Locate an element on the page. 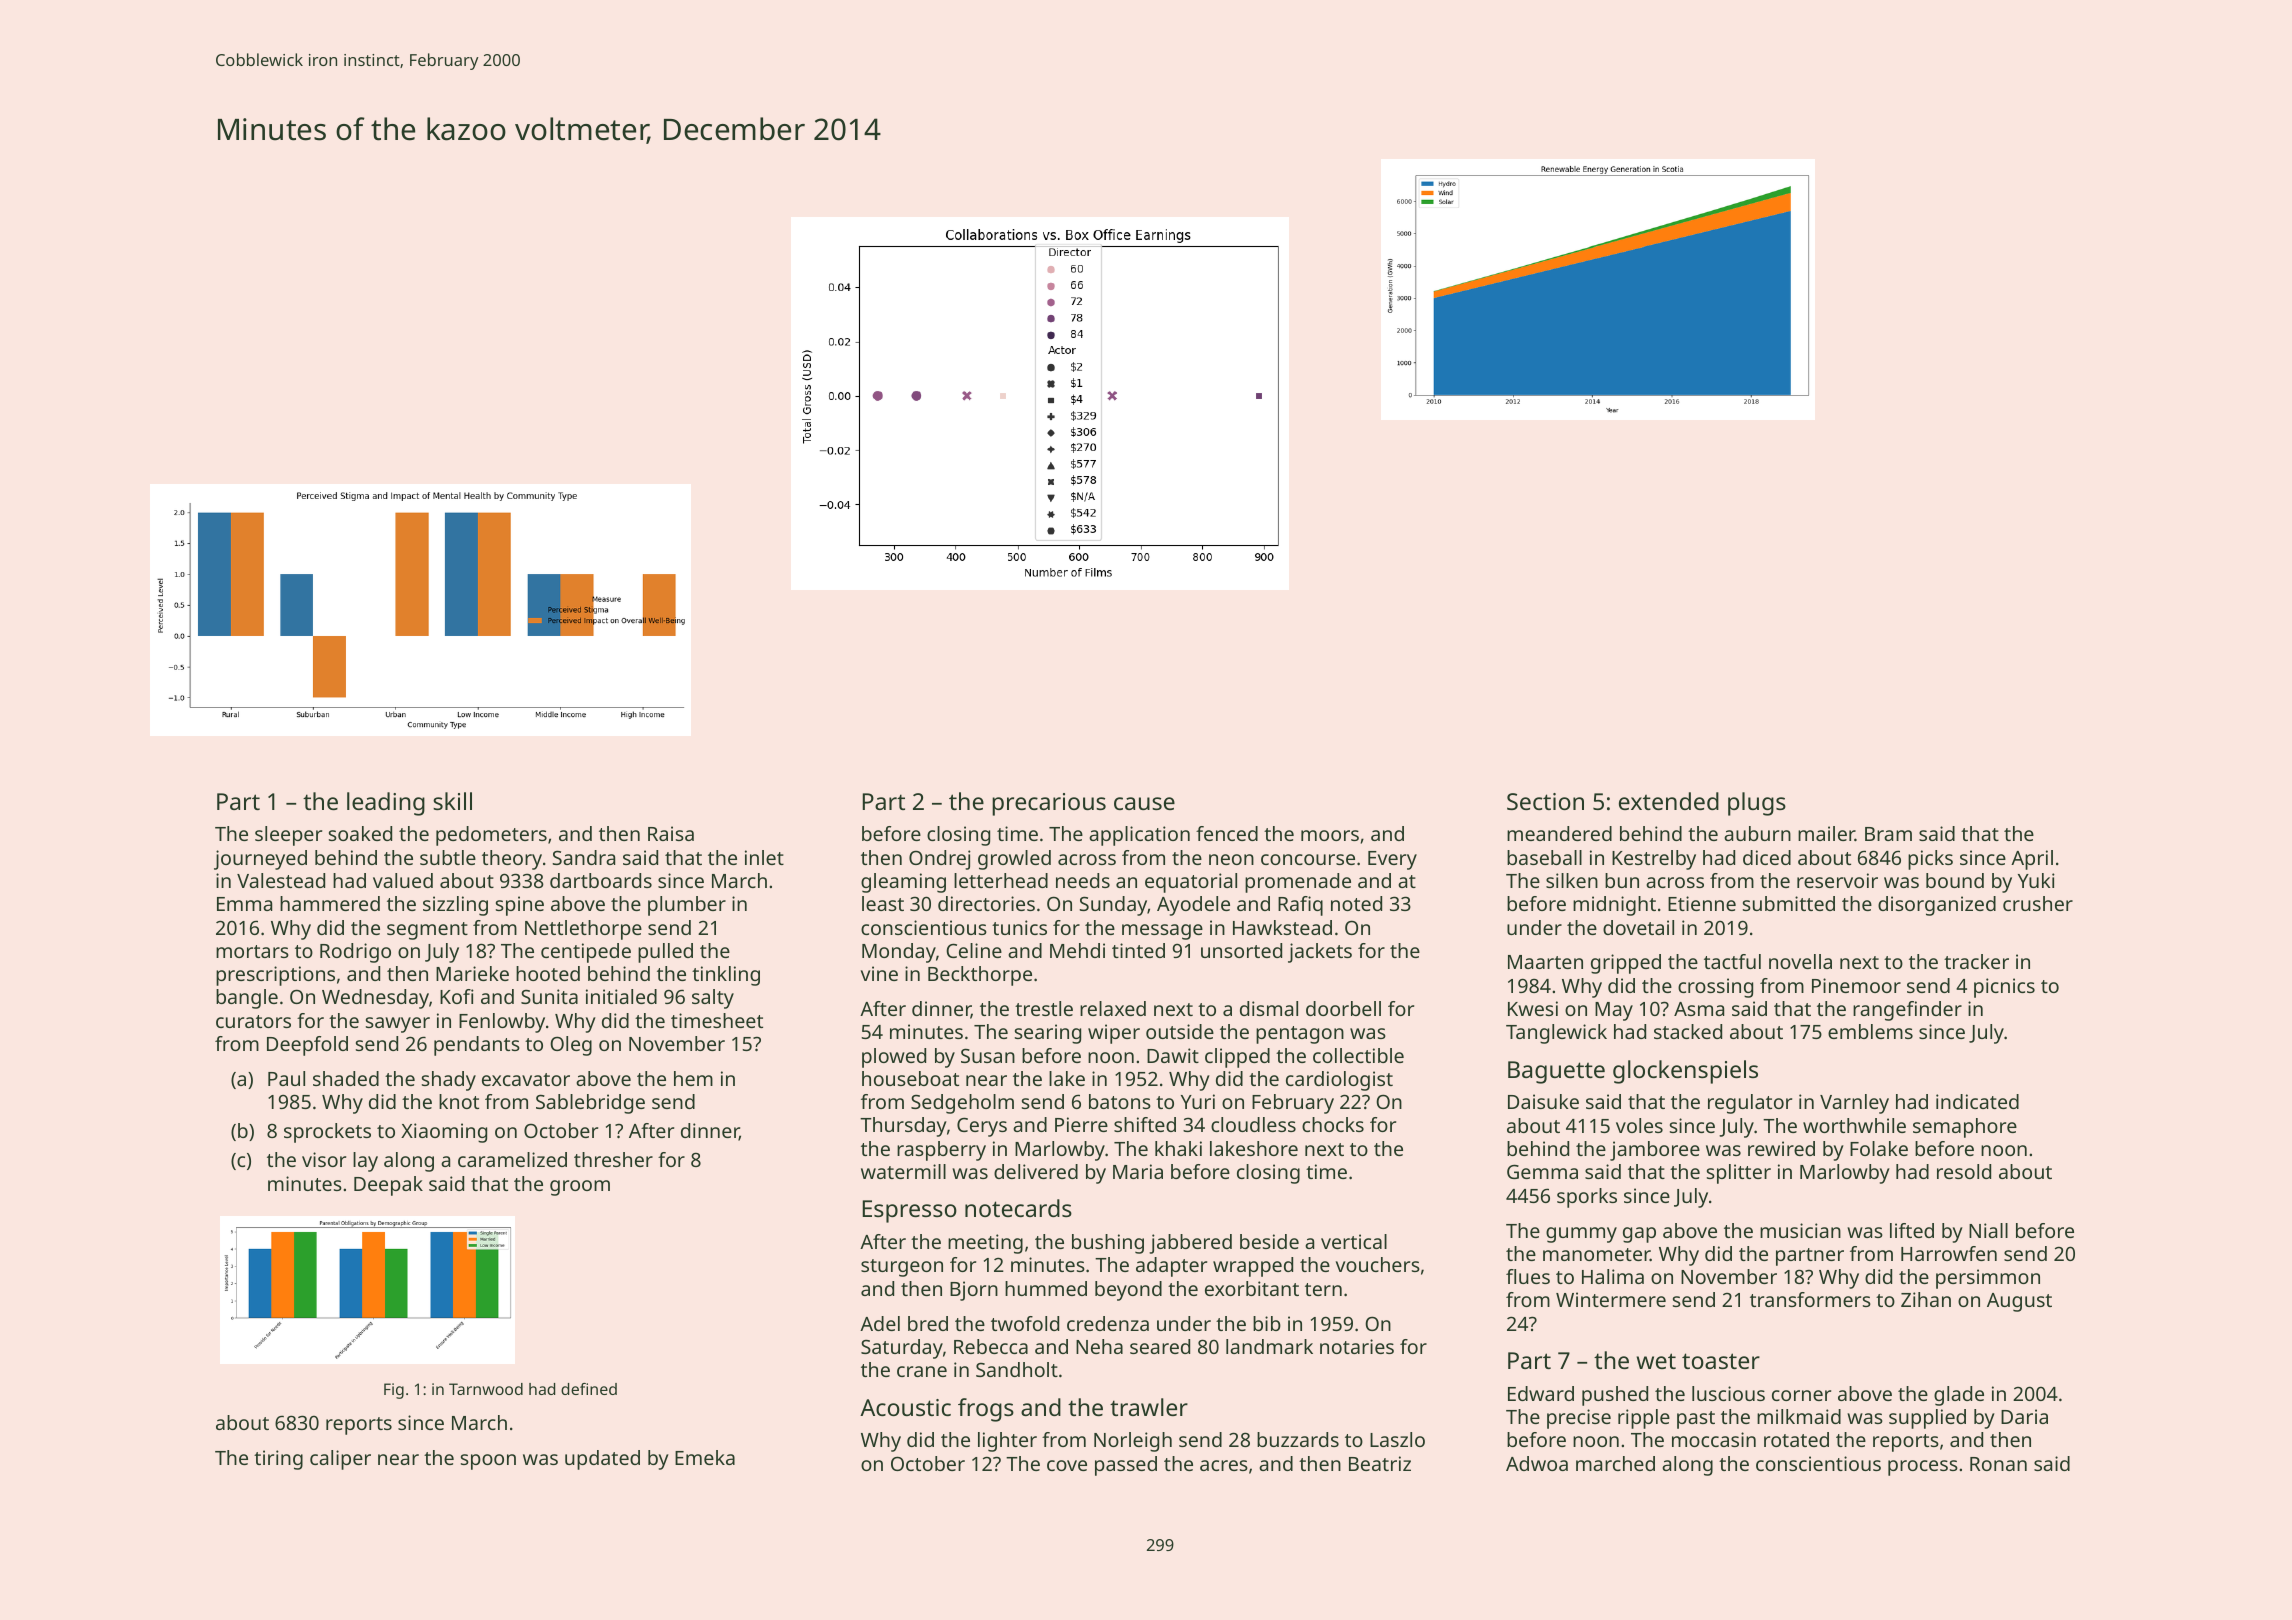 This page has height=1620, width=2292. pedometers is located at coordinates (491, 836).
